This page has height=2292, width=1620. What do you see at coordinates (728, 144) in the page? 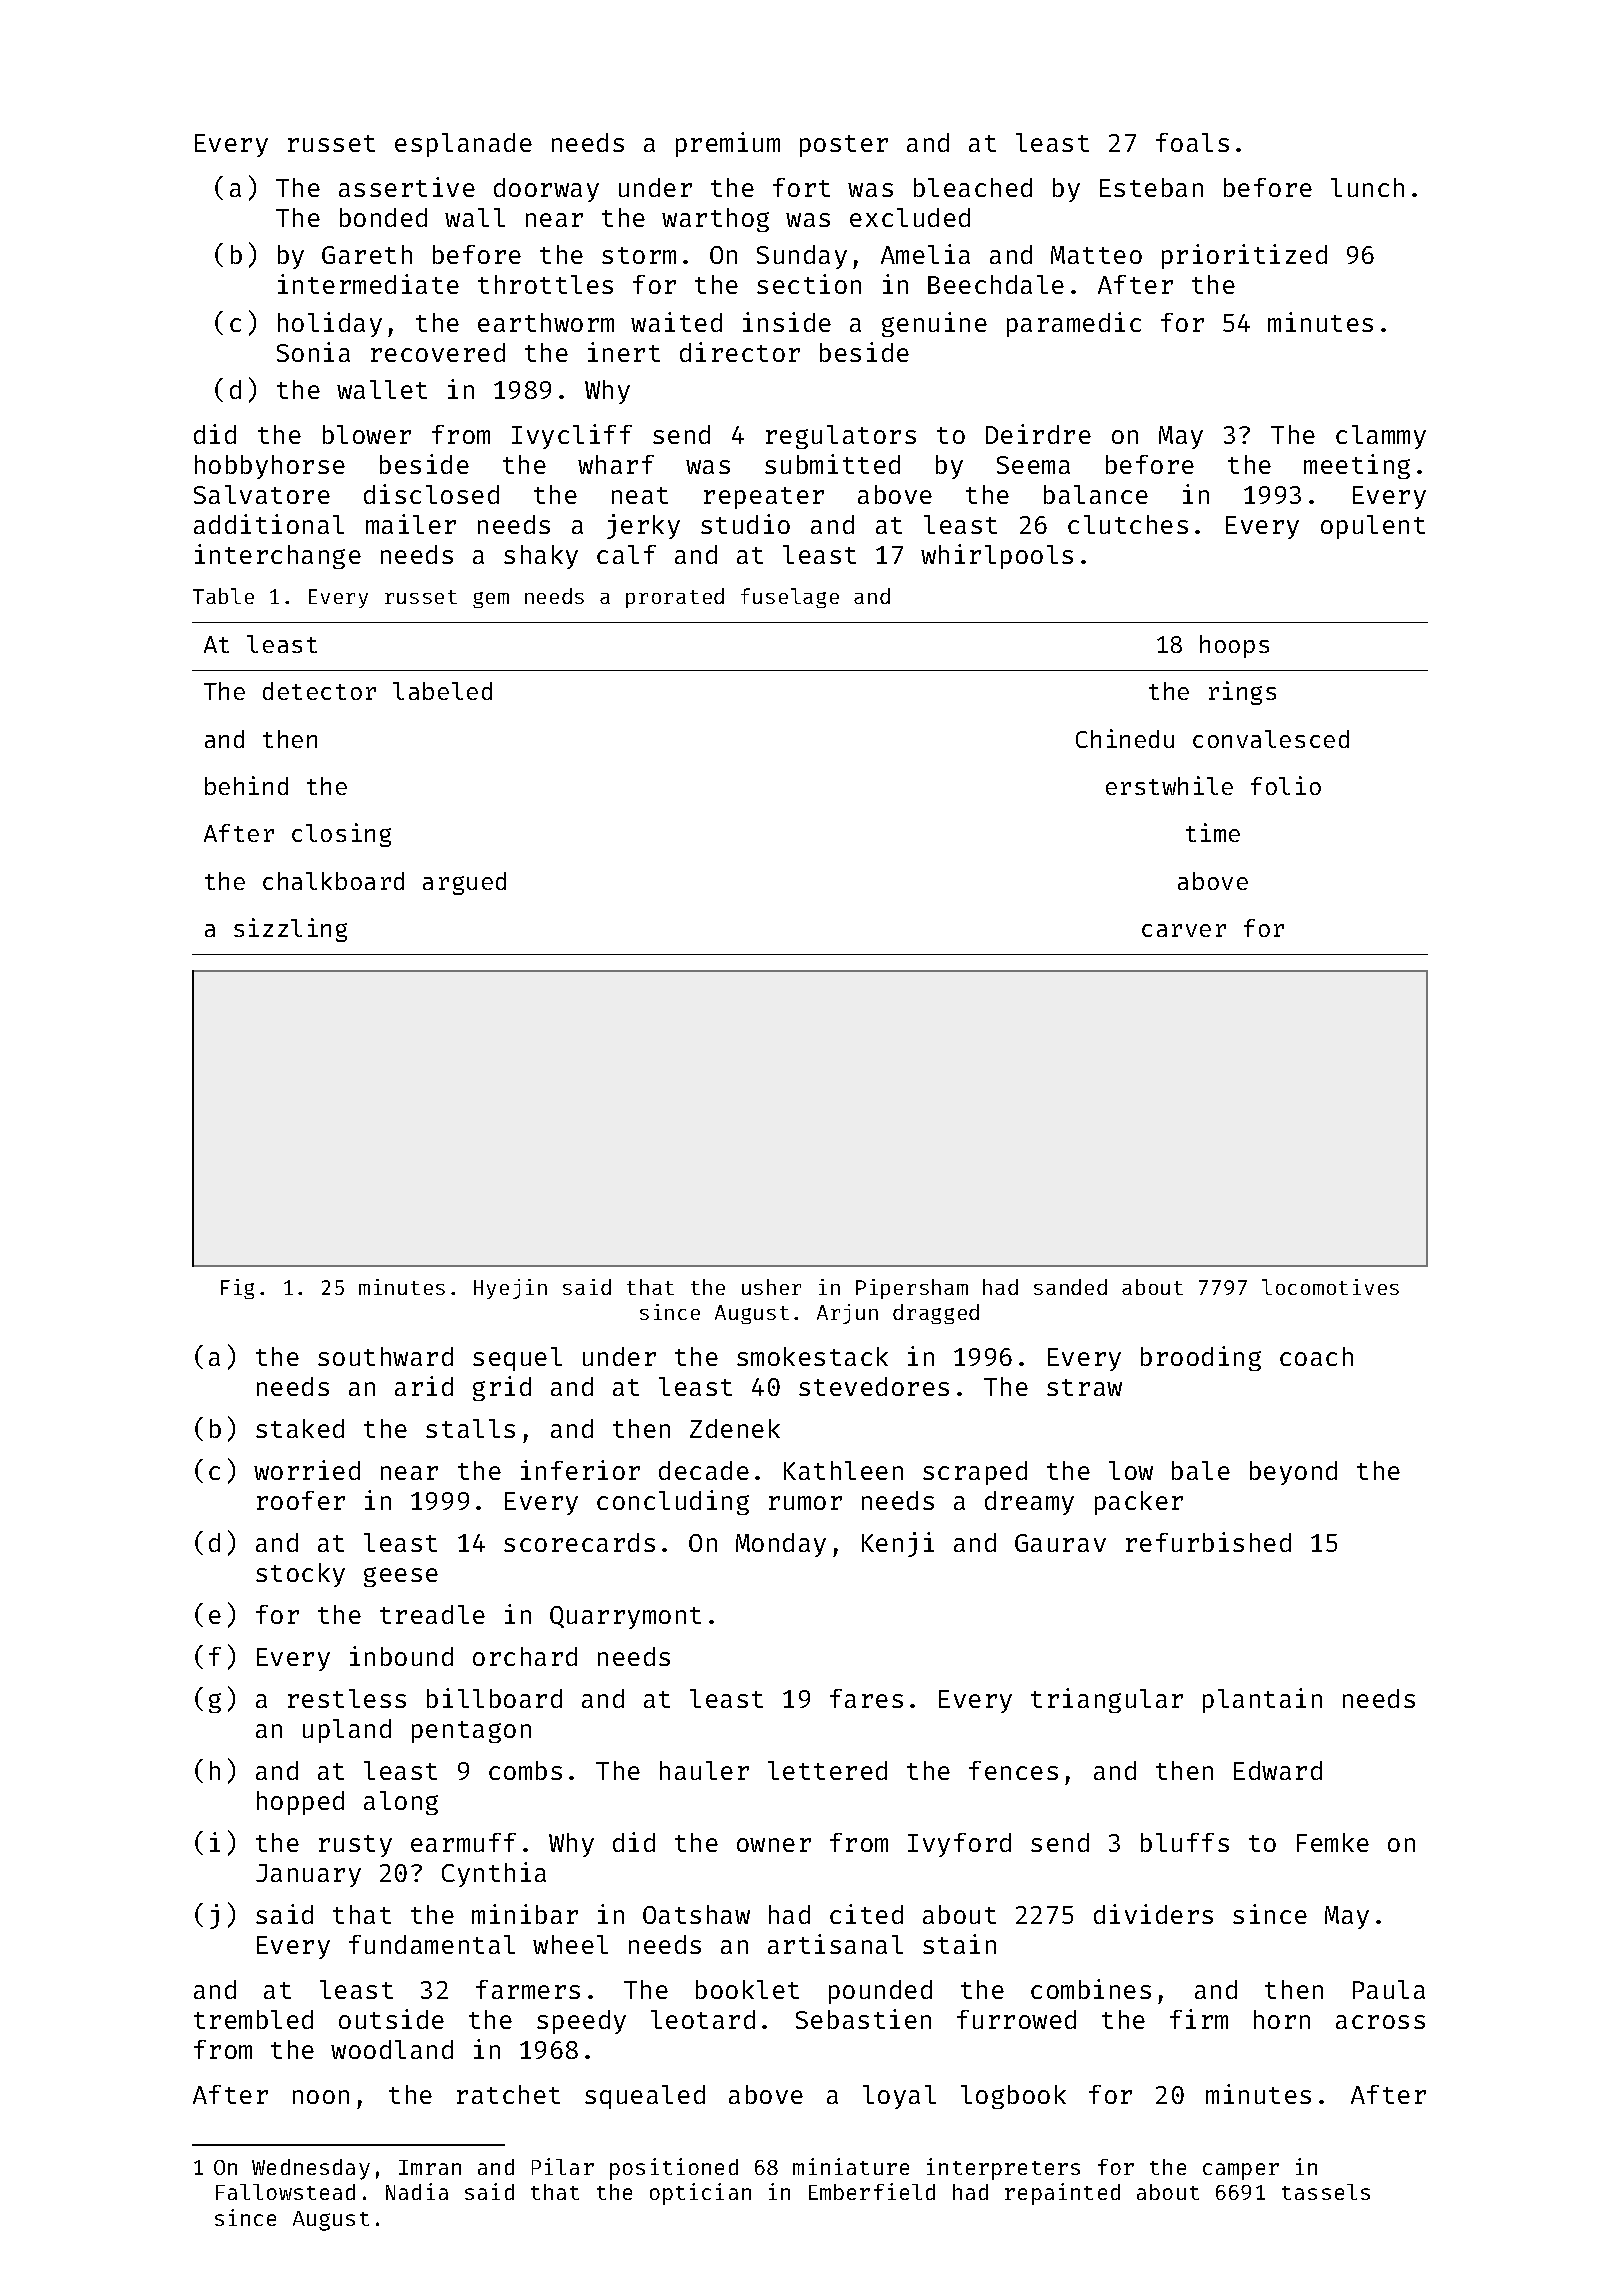
I see `premium` at bounding box center [728, 144].
